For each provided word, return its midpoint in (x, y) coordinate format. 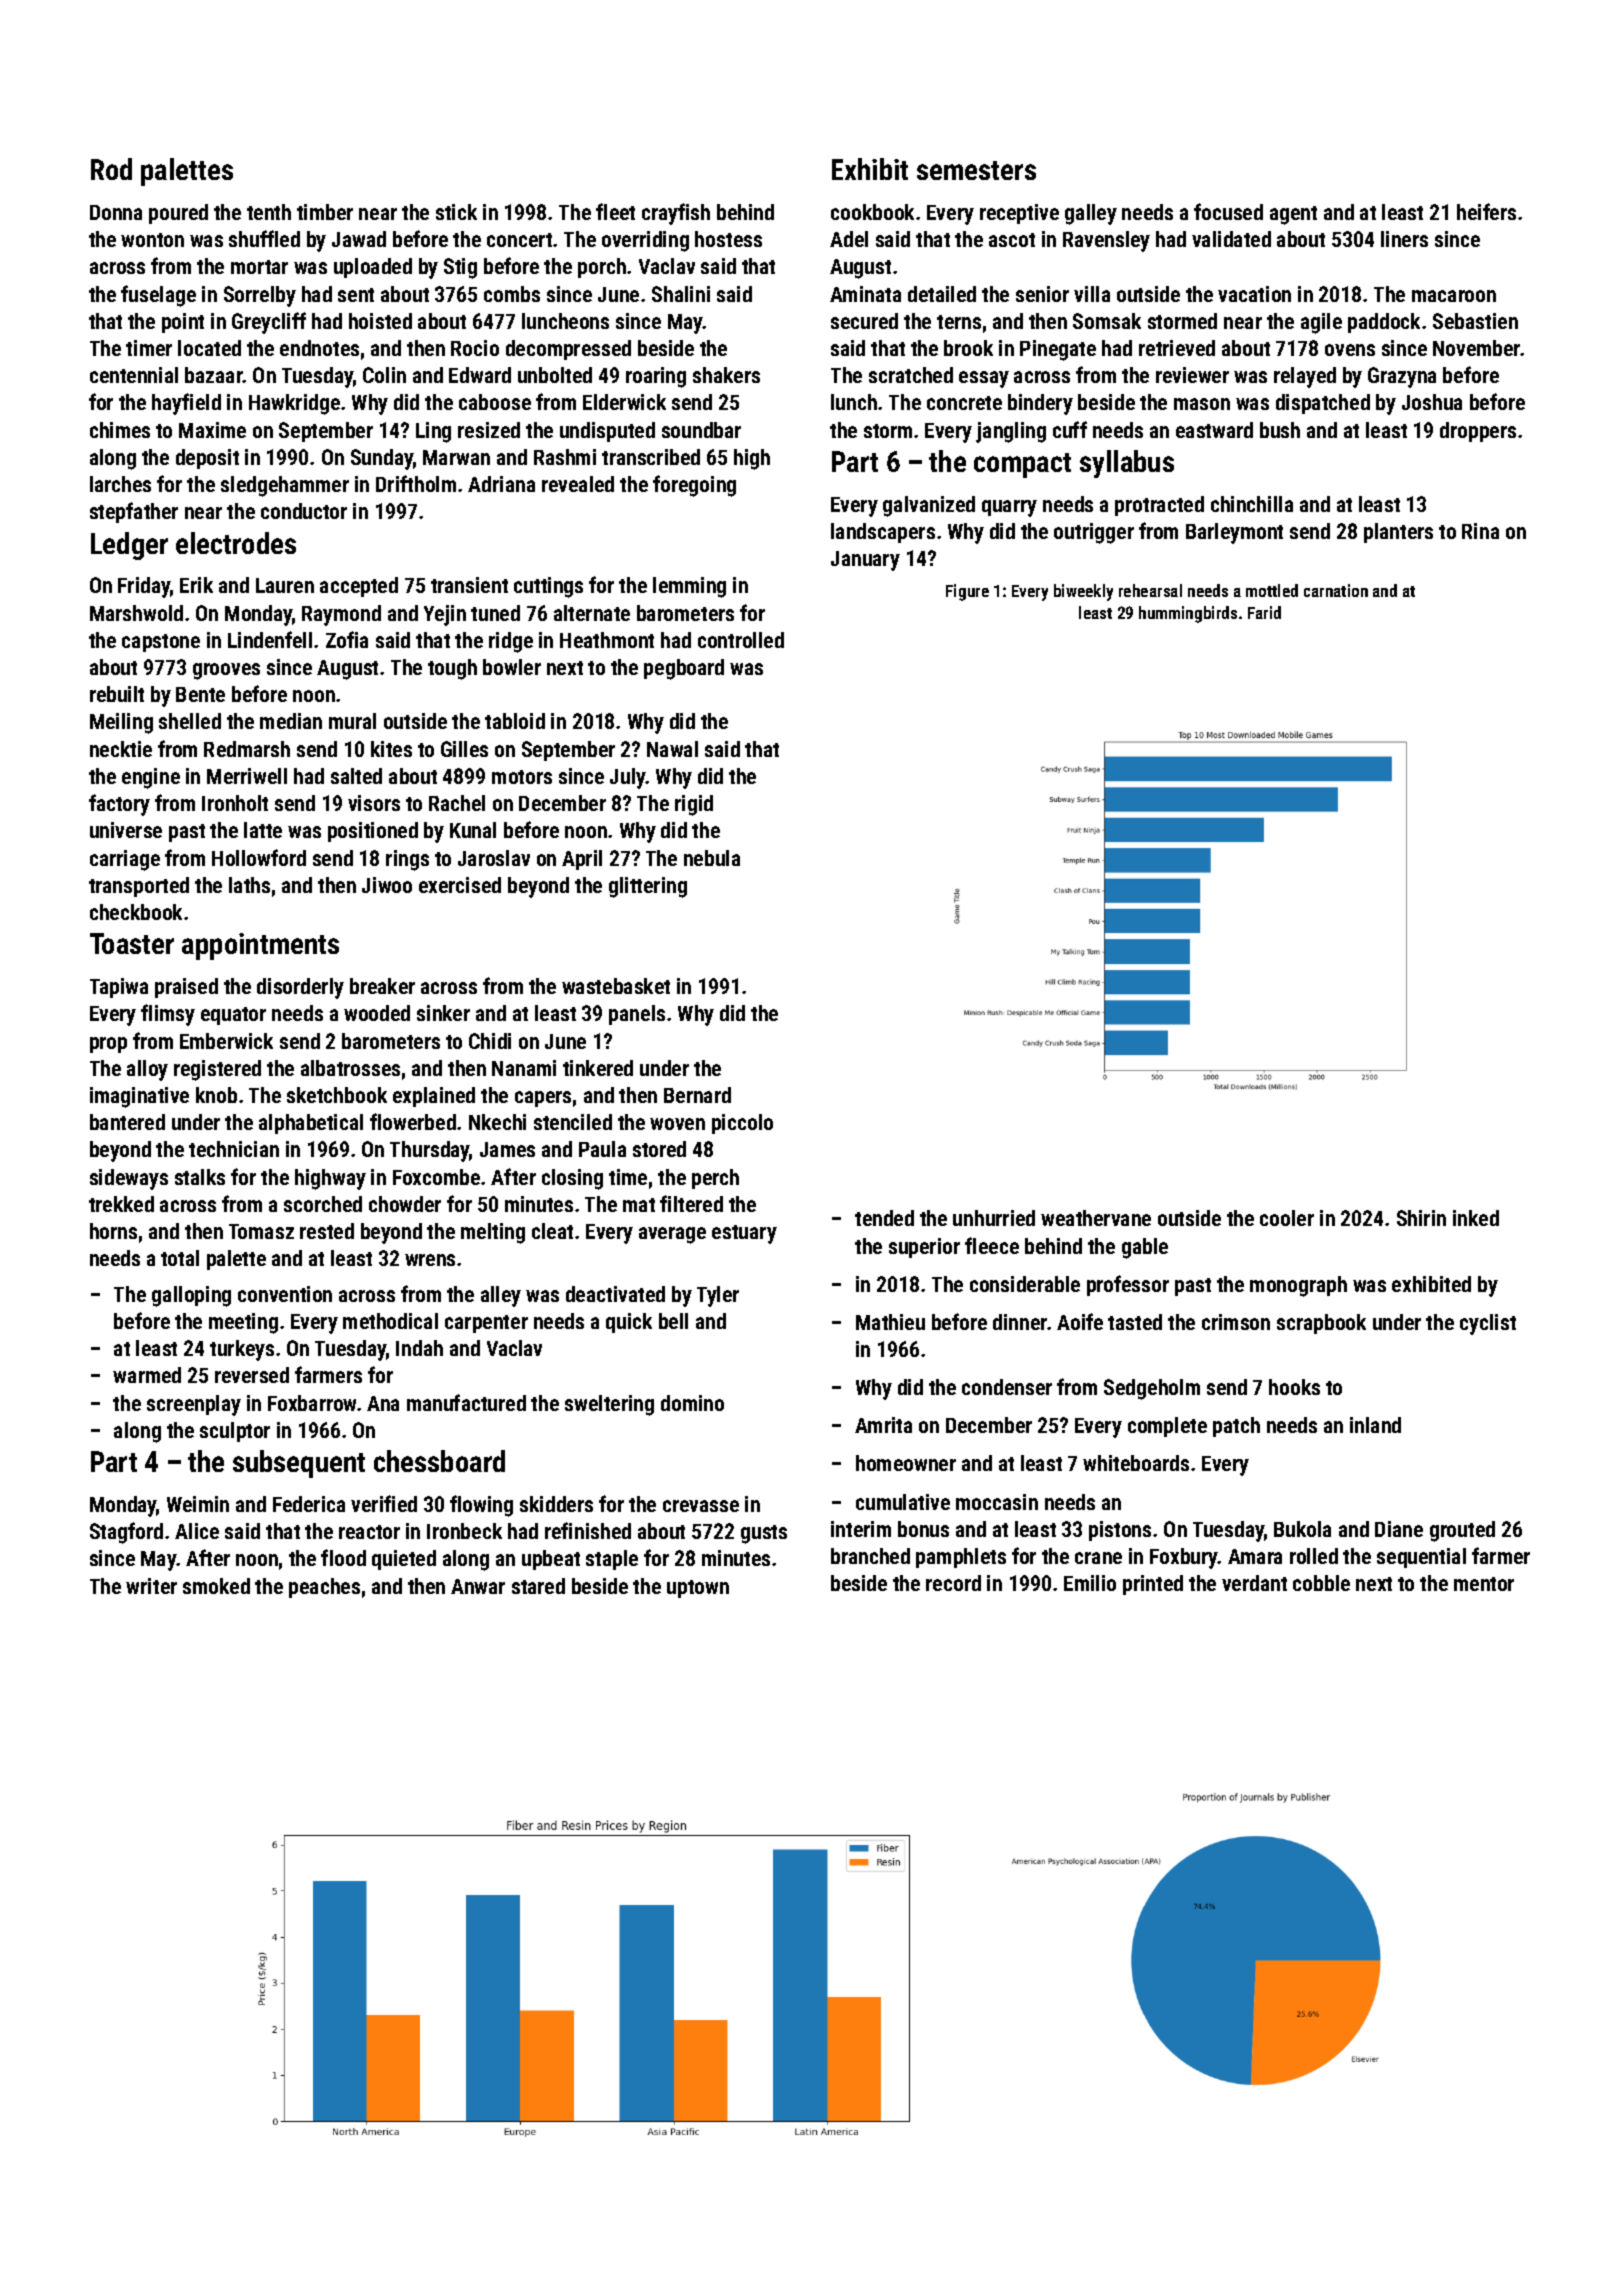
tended (884, 1218)
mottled (1272, 590)
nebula (712, 858)
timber (325, 212)
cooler (1287, 1218)
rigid (694, 805)
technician (234, 1149)
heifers (1486, 211)
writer (151, 1586)
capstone (161, 643)
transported (139, 887)
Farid (1264, 612)
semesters (976, 170)
